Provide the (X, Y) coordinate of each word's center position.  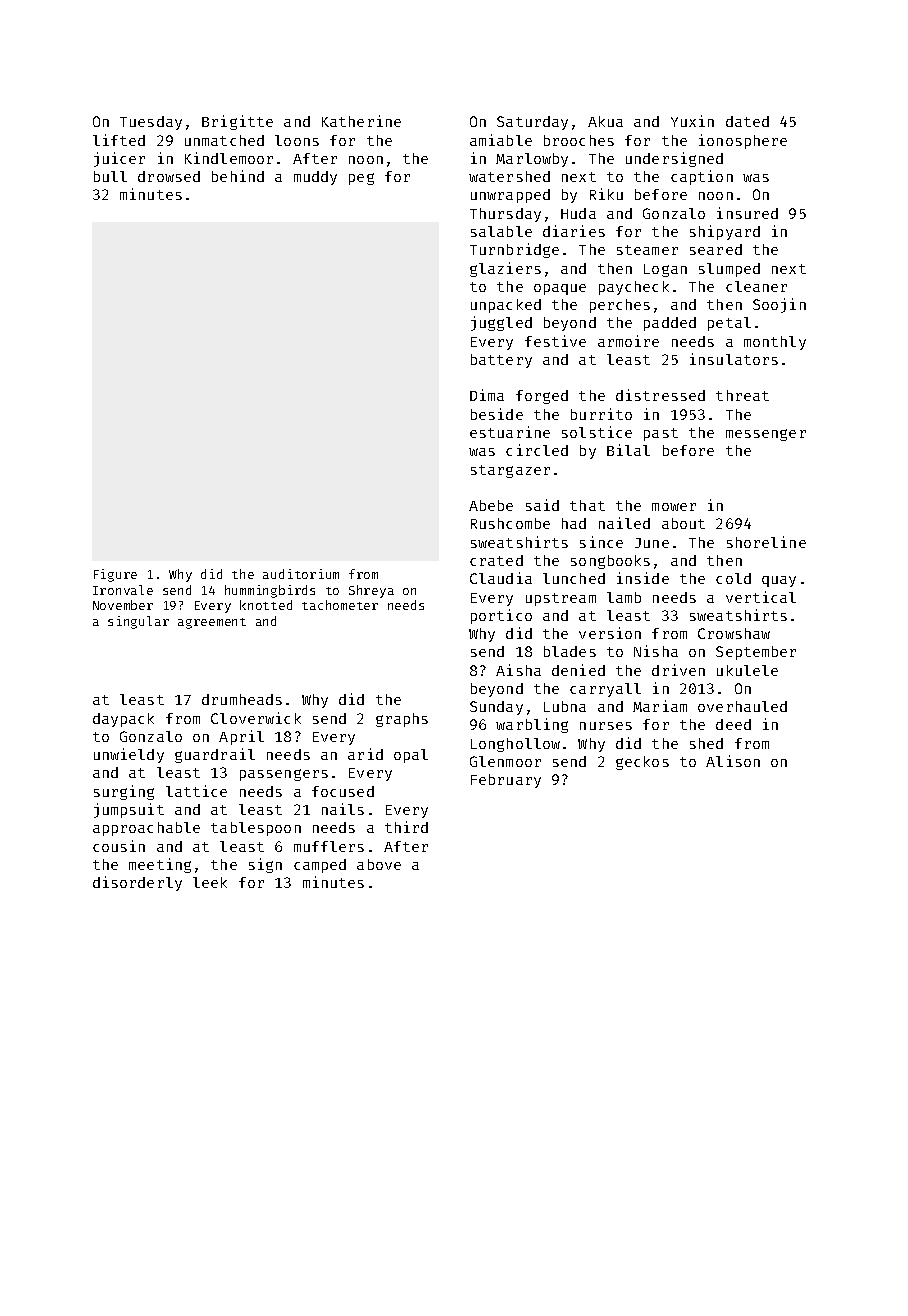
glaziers (505, 269)
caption (702, 177)
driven (678, 670)
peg (361, 179)
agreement (212, 623)
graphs (402, 720)
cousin (119, 846)
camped (320, 866)
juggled (501, 323)
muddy (315, 178)
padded (670, 324)
